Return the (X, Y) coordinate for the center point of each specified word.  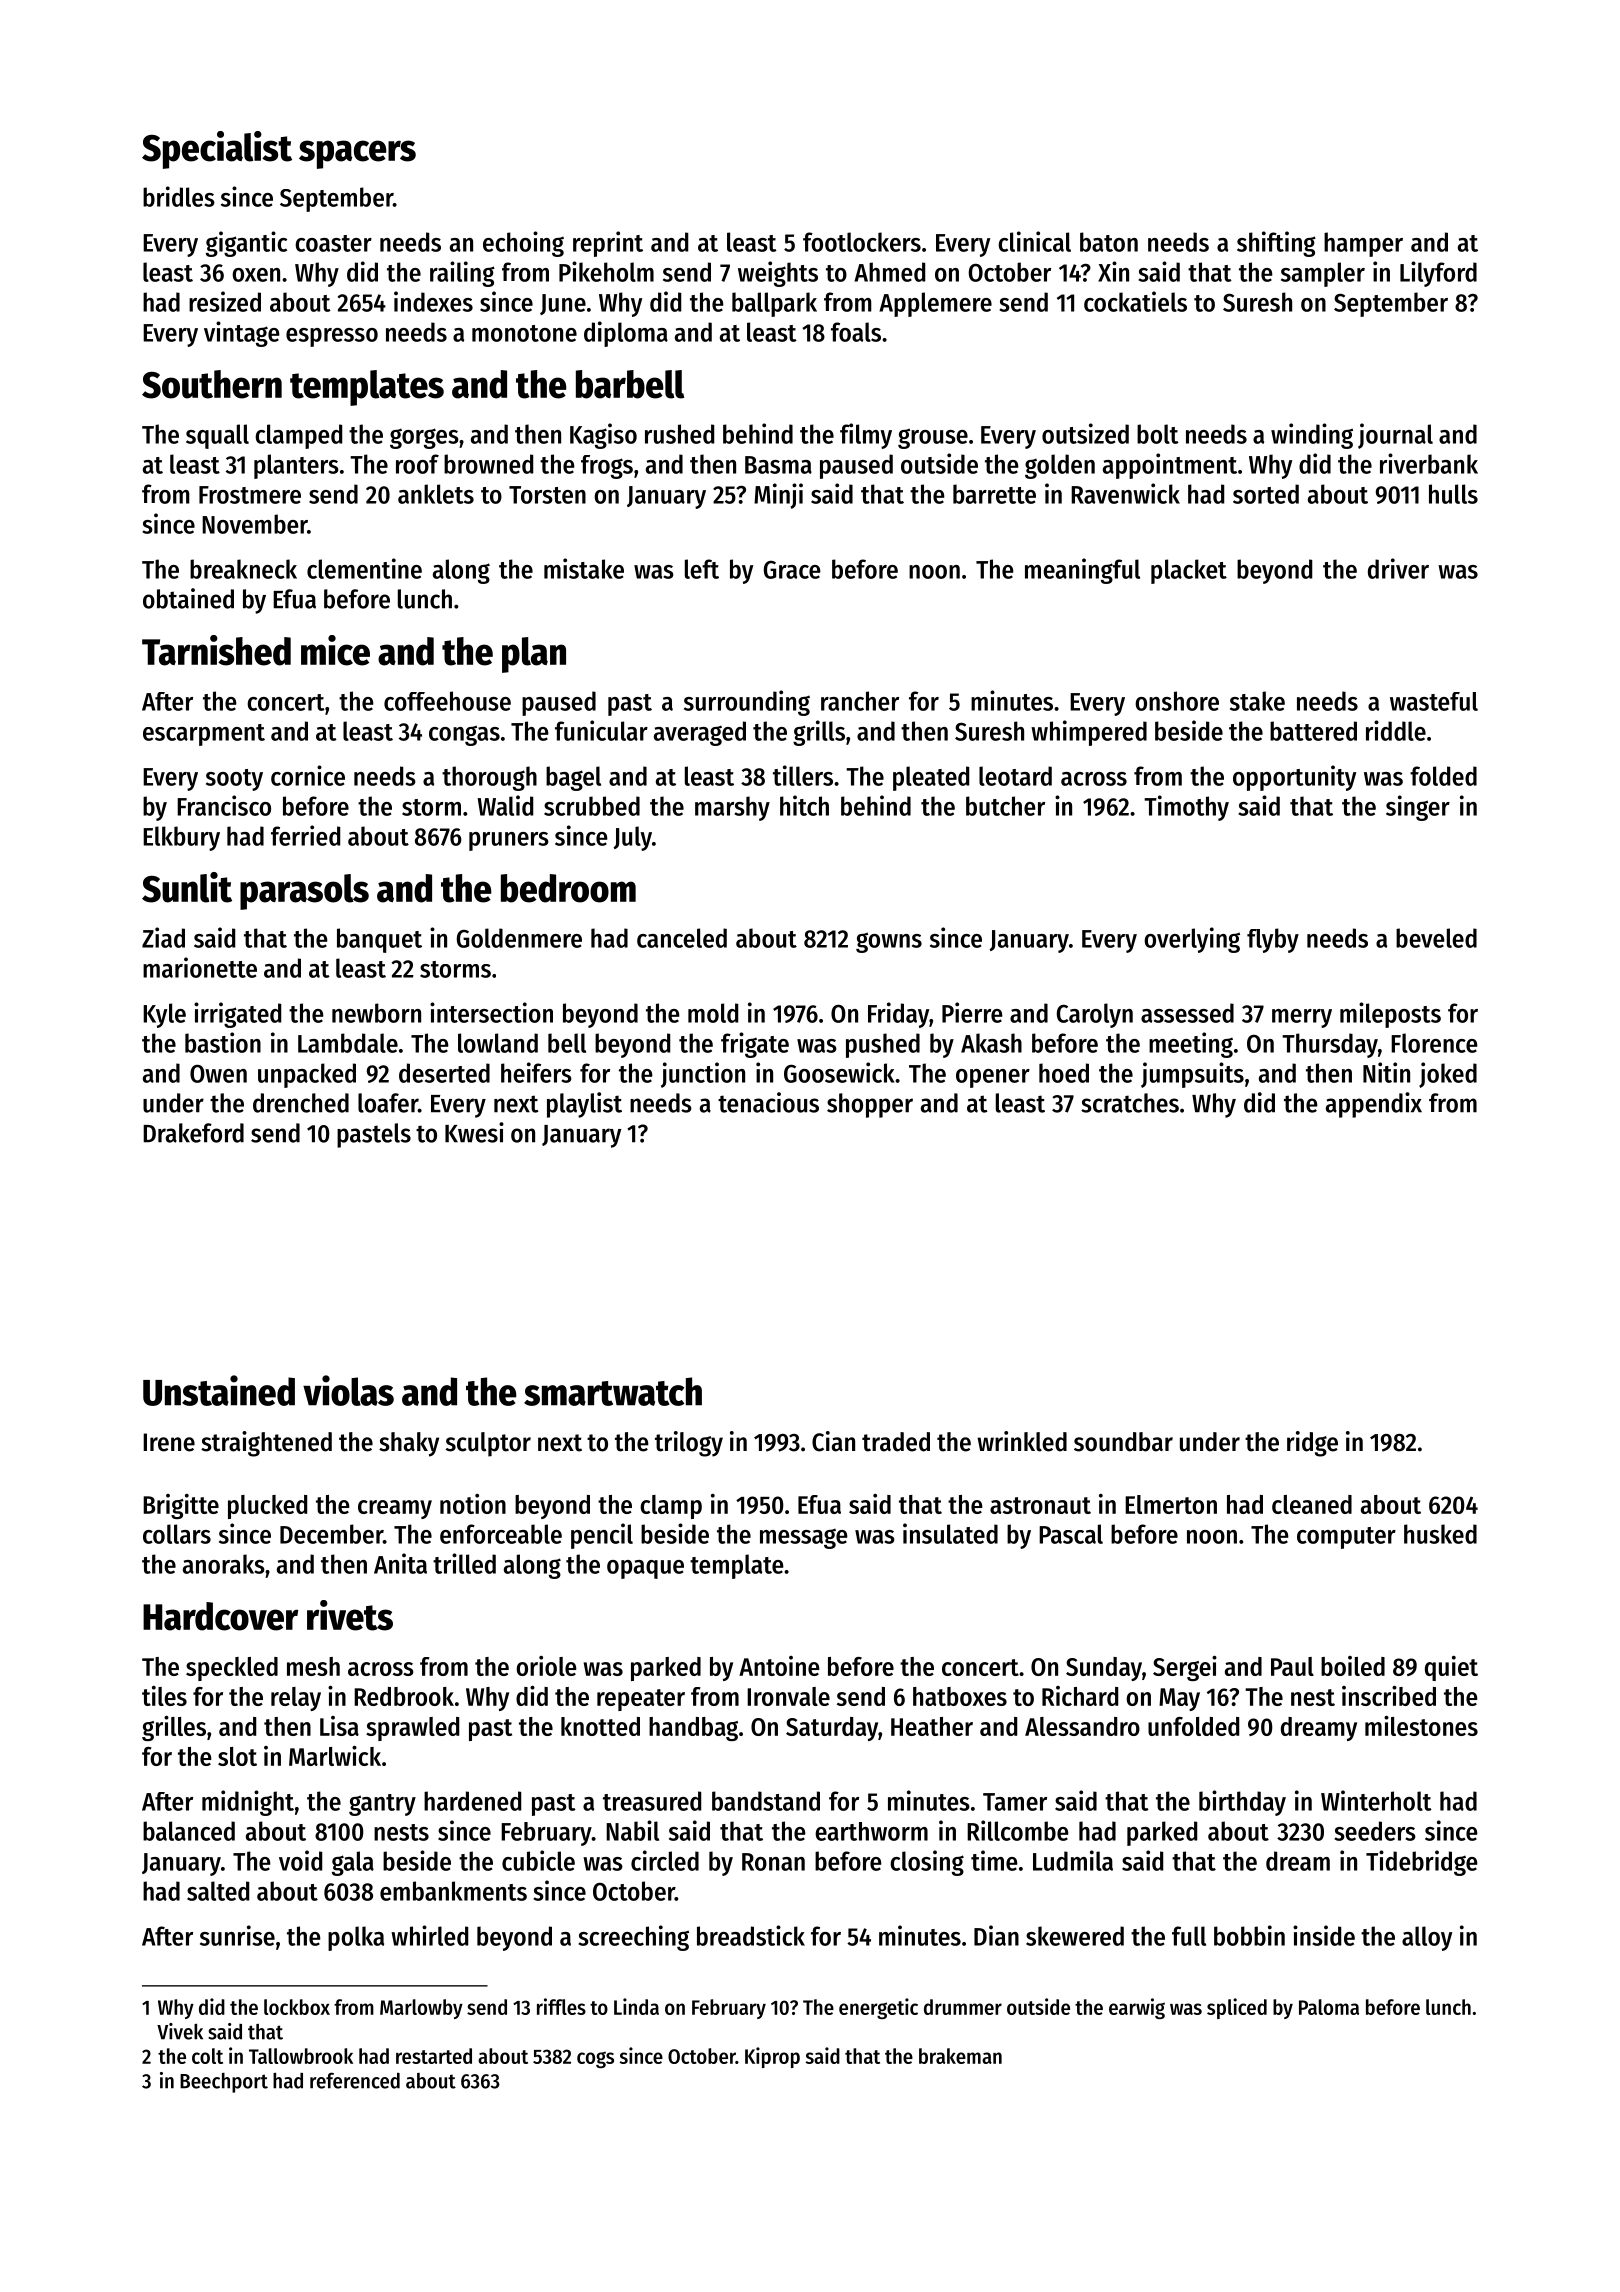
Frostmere (250, 495)
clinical (1034, 241)
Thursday (1330, 1045)
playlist (584, 1105)
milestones (1421, 1726)
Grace (792, 570)
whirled (429, 1935)
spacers (357, 154)
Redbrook (404, 1696)
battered (1313, 731)
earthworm (871, 1831)
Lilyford (1438, 274)
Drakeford (193, 1133)
